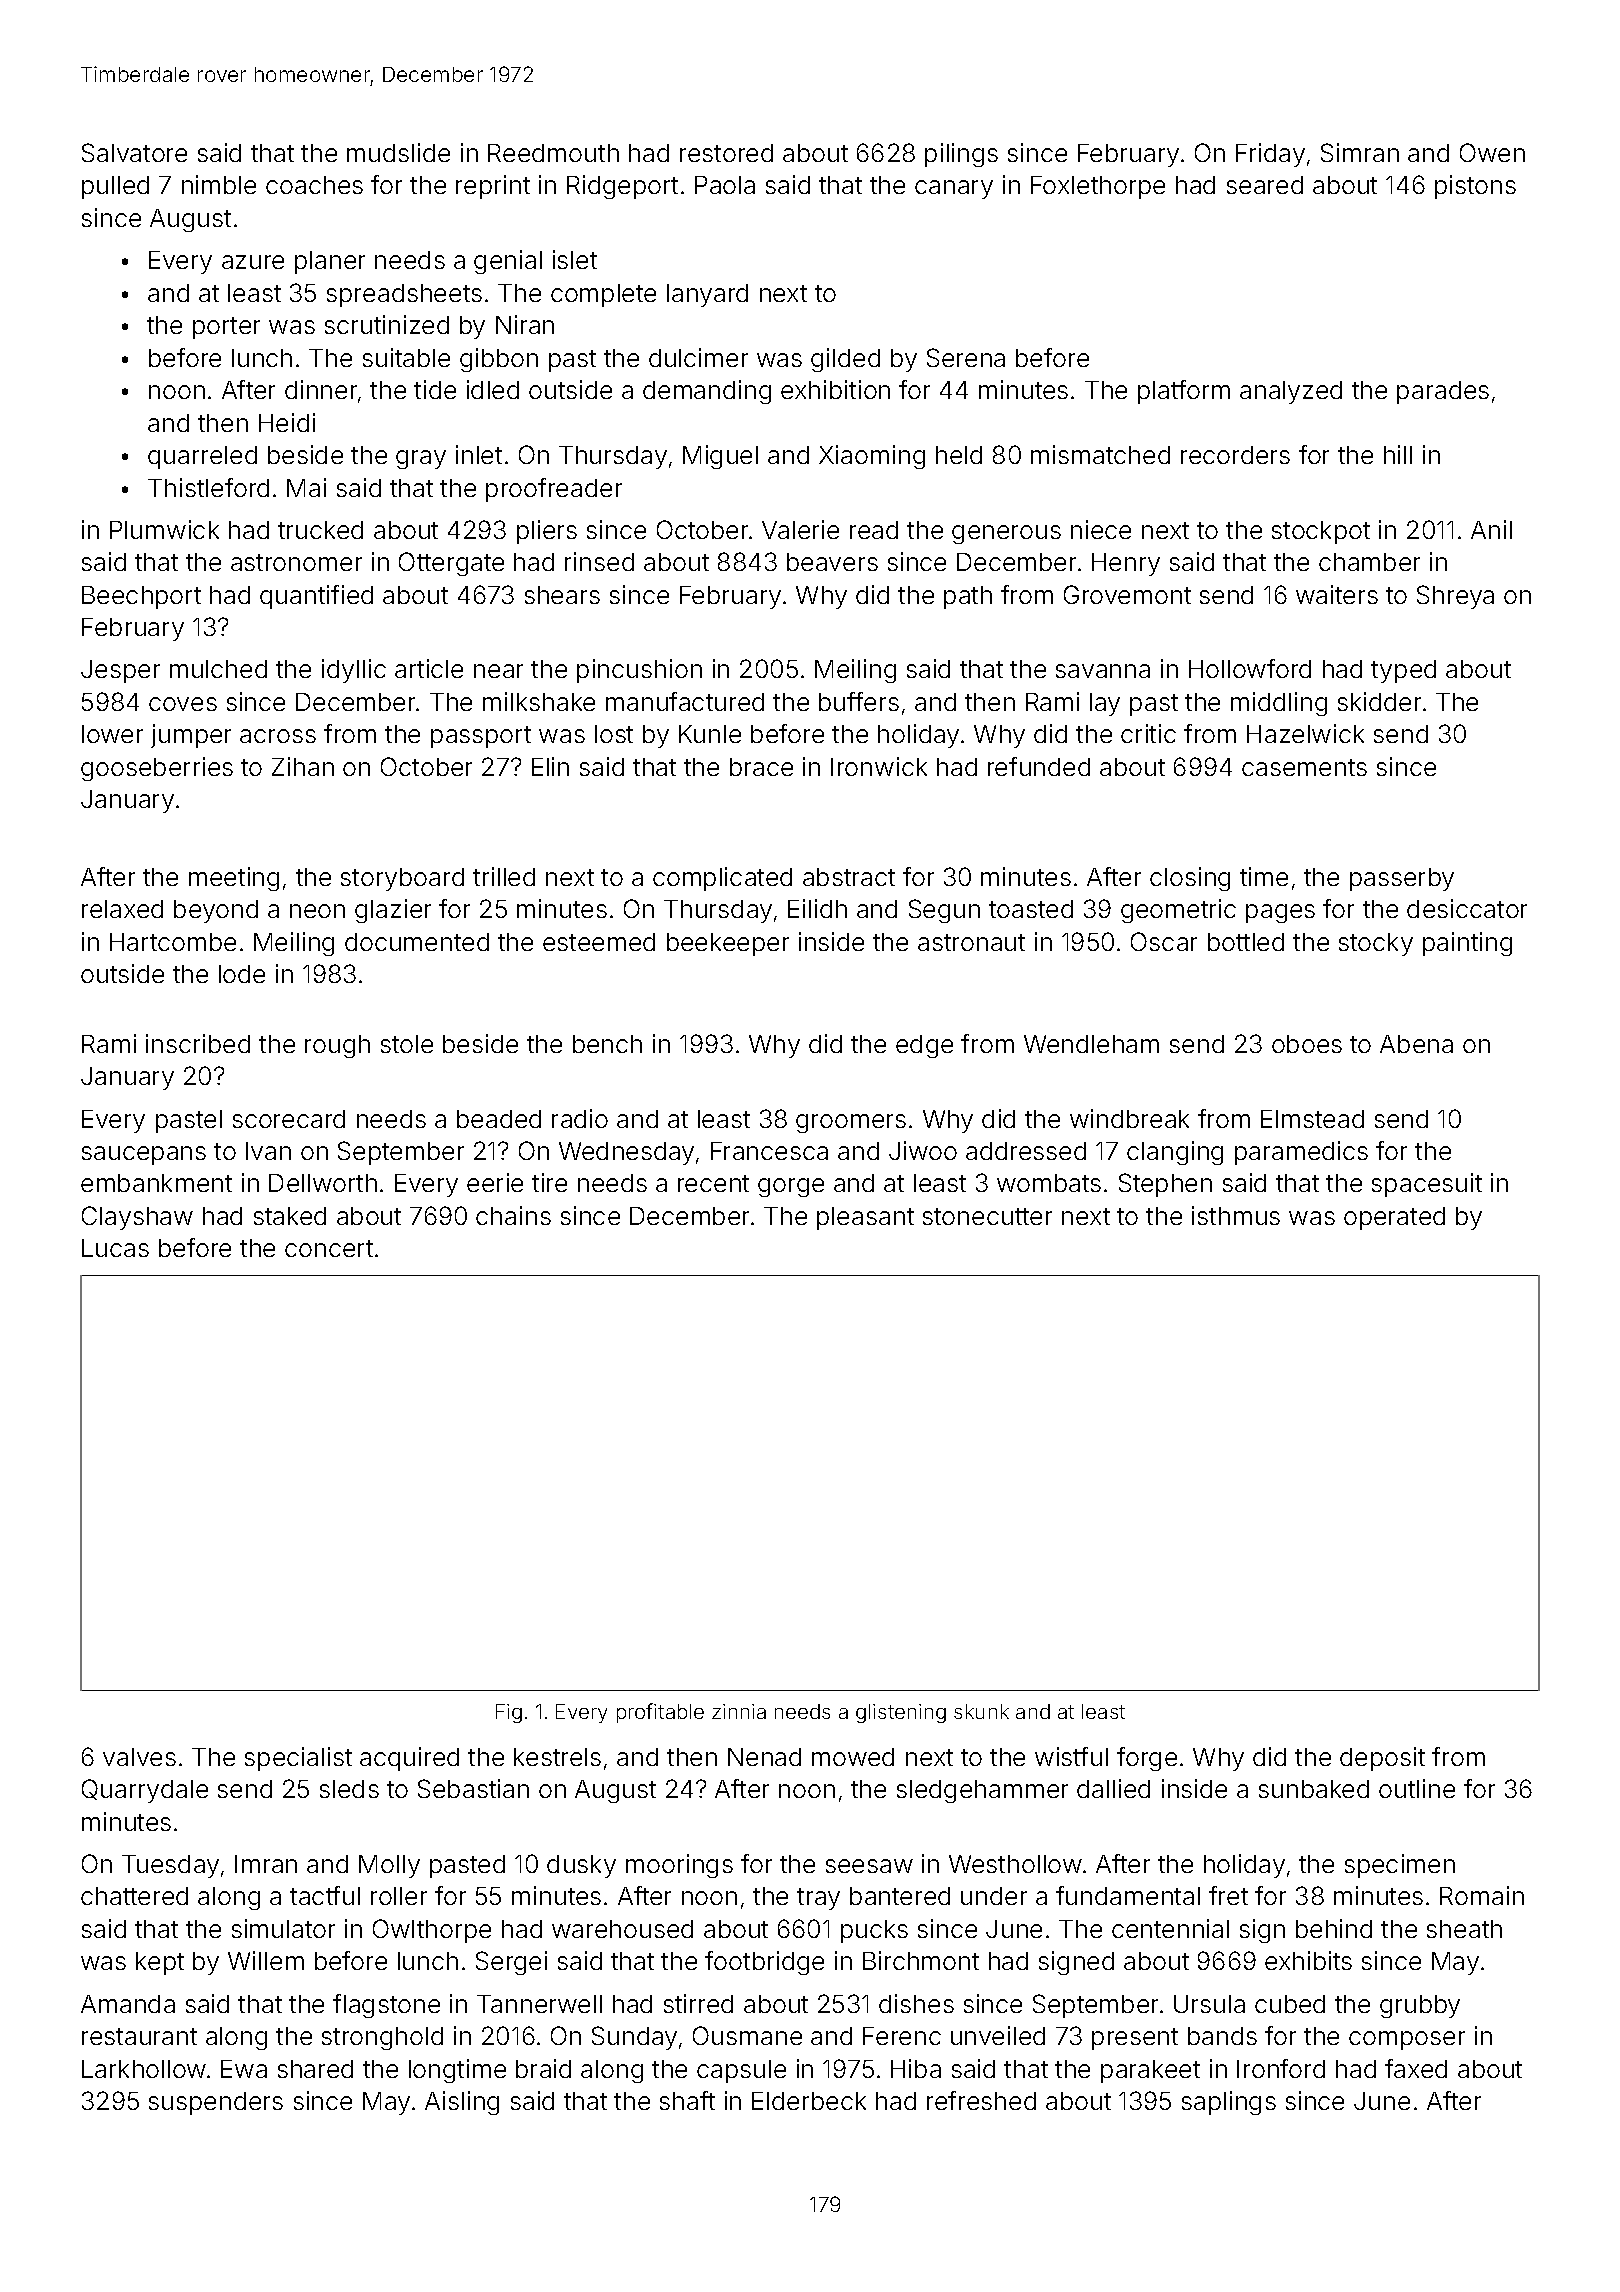 Image resolution: width=1620 pixels, height=2292 pixels. I want to click on Lucas, so click(115, 1248).
